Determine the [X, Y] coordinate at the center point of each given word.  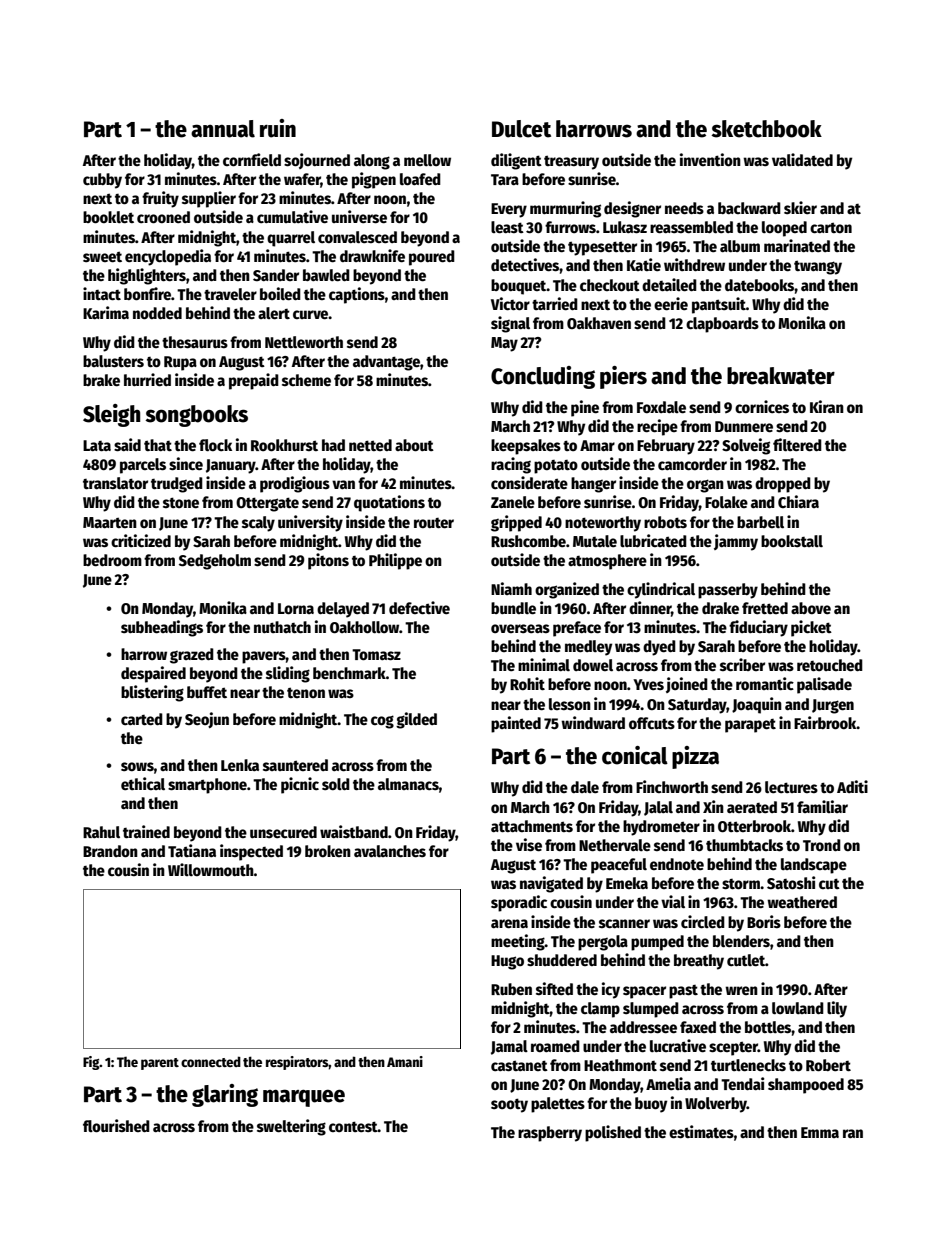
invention [710, 160]
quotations [389, 503]
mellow [427, 160]
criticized [141, 541]
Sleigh [111, 415]
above [811, 608]
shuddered [562, 960]
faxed [698, 1027]
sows [137, 766]
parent [160, 1064]
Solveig [746, 446]
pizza [695, 757]
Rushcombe [528, 541]
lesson [570, 704]
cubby [102, 181]
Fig [91, 1063]
